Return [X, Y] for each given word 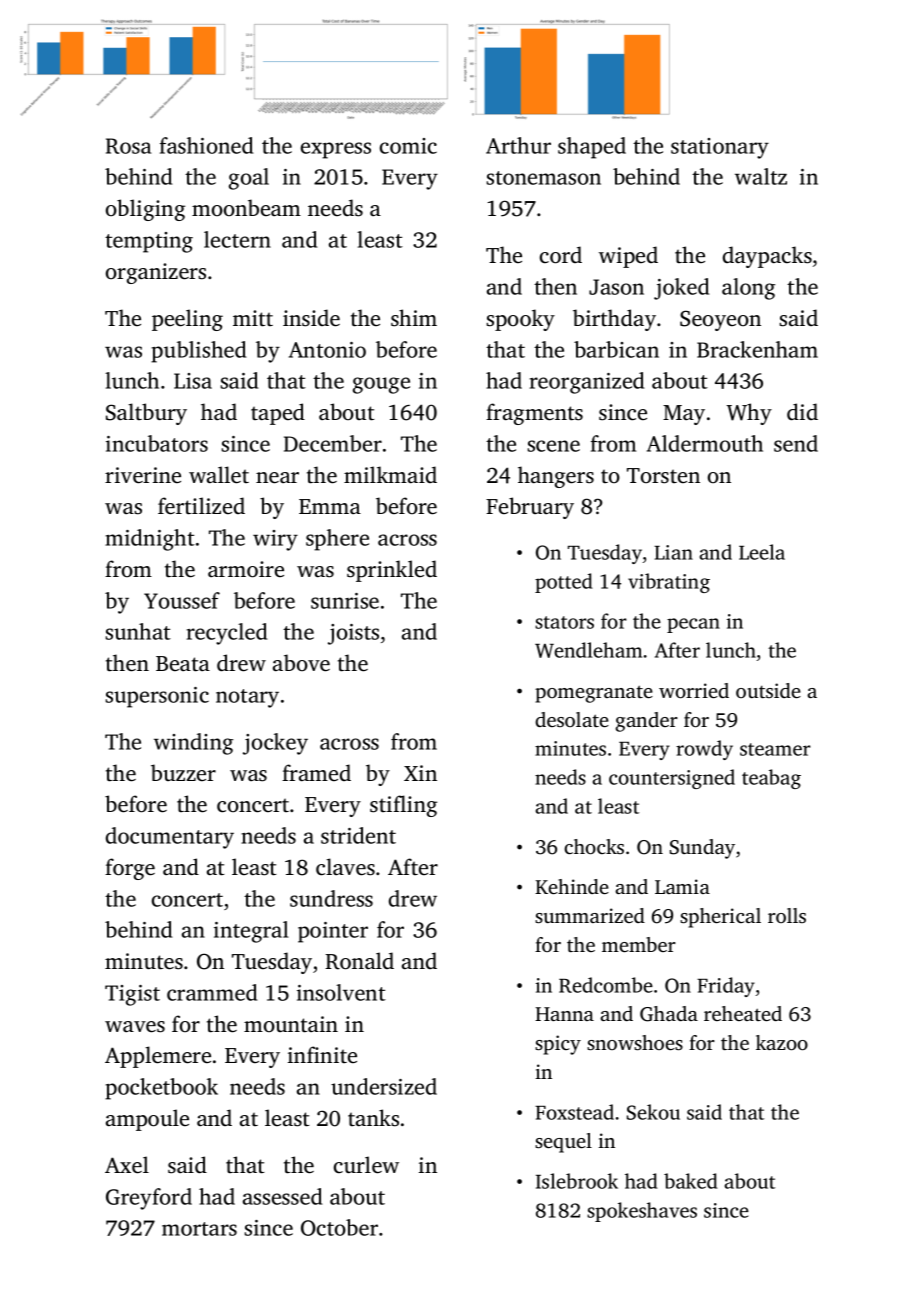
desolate [572, 719]
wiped [628, 257]
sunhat [138, 631]
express [336, 150]
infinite [322, 1054]
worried [694, 690]
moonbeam [246, 207]
